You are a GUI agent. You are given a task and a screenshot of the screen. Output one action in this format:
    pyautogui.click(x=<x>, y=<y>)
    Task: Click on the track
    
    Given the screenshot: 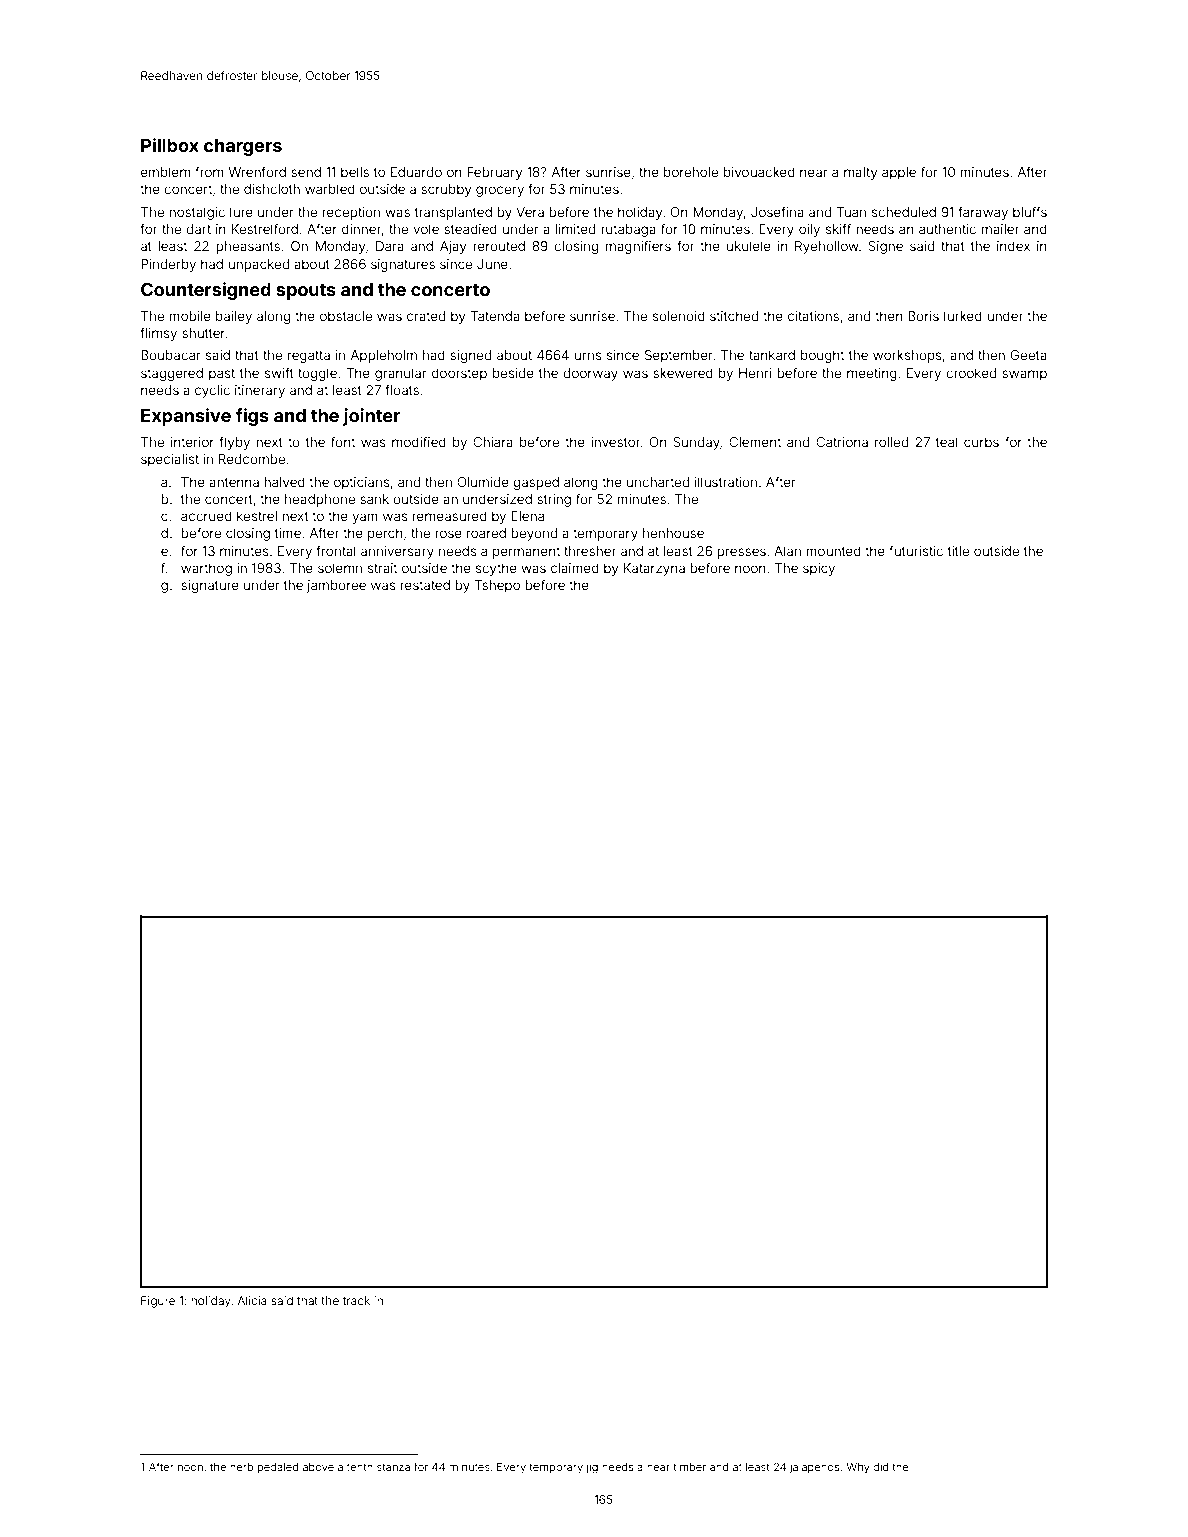 What is the action you would take?
    pyautogui.click(x=356, y=1300)
